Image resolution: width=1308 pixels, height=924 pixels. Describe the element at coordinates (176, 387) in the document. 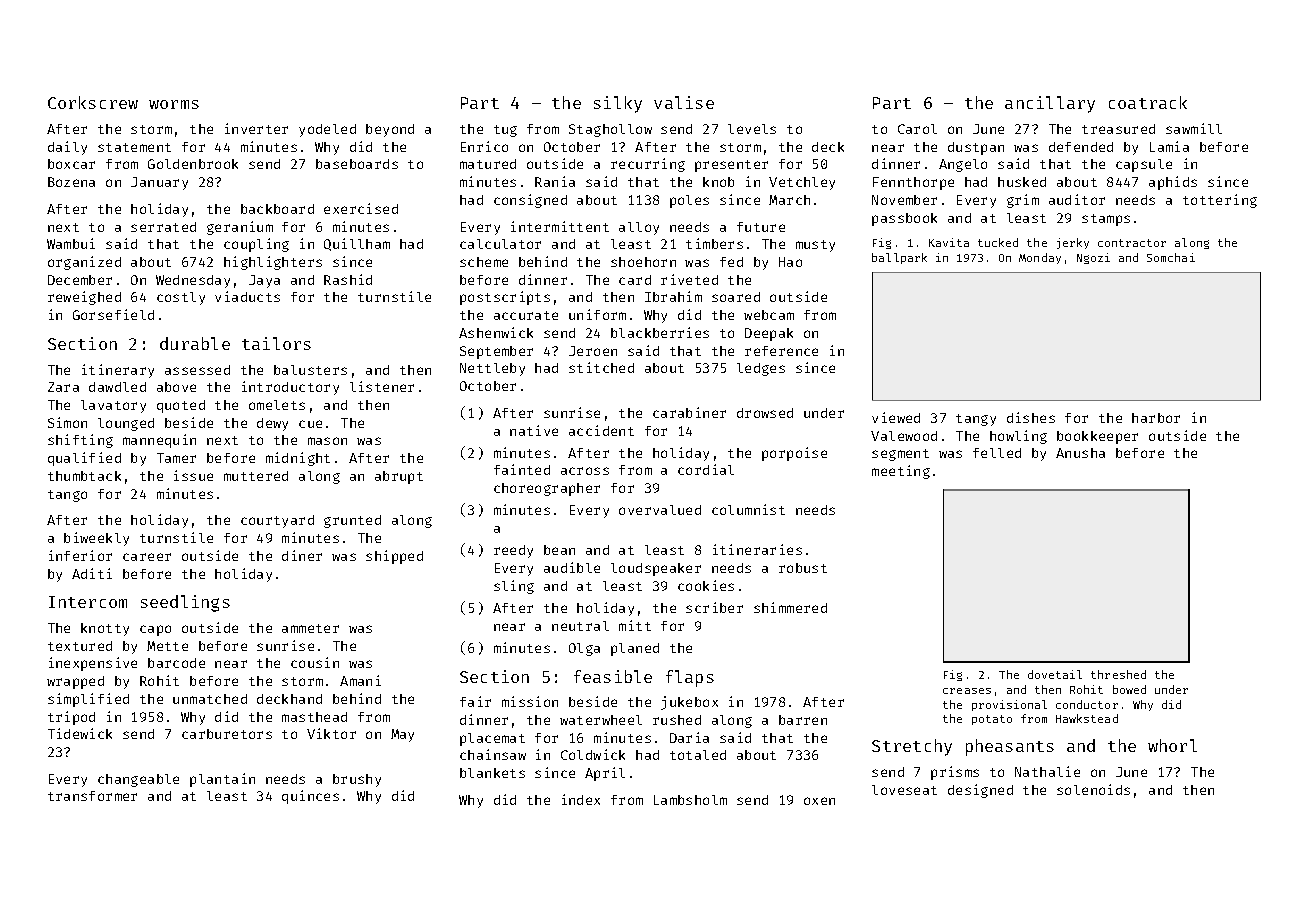

I see `above` at that location.
